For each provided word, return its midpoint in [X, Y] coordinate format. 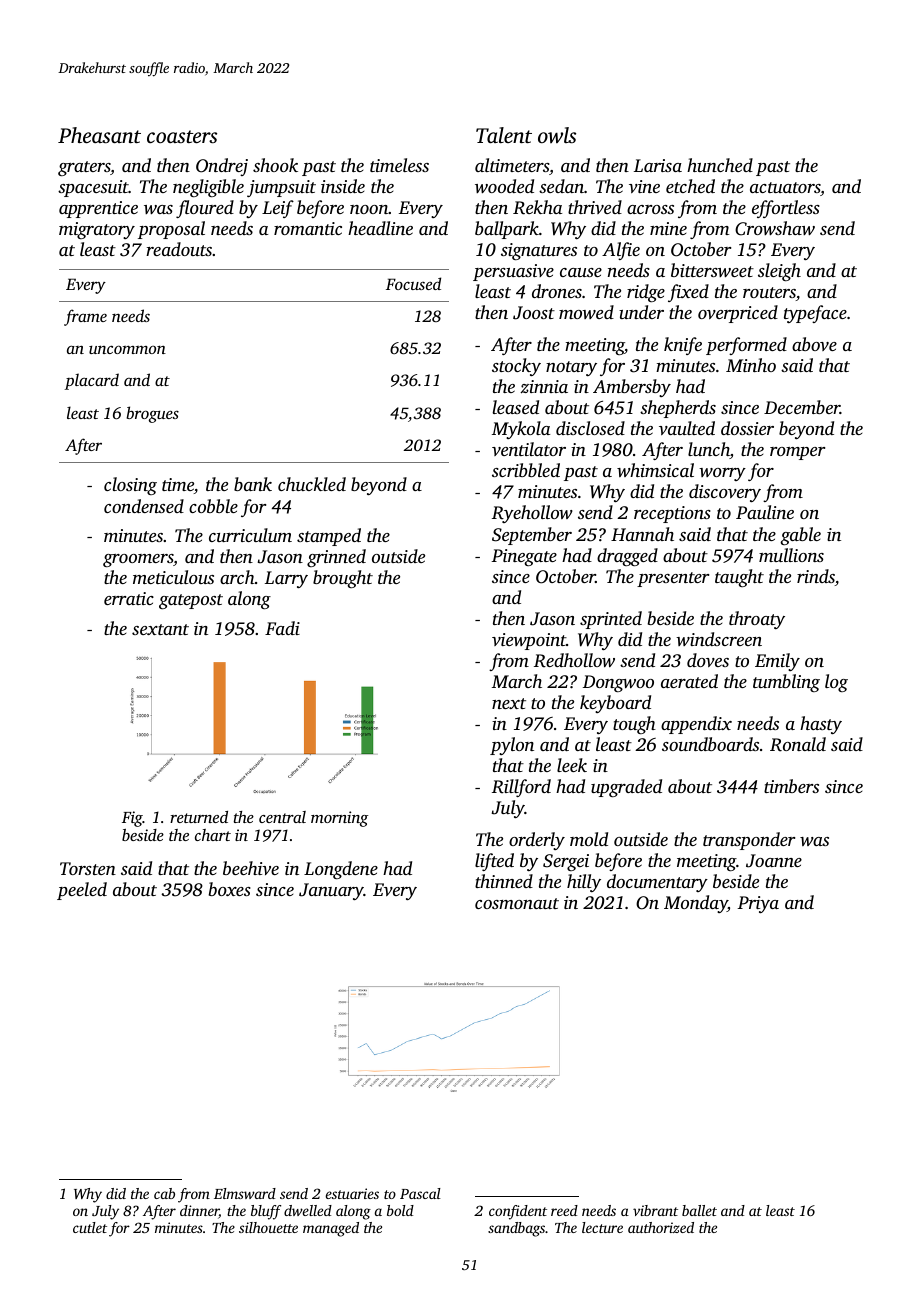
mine [668, 228]
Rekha [537, 207]
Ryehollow [532, 514]
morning [339, 819]
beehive [251, 868]
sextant [160, 629]
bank [253, 484]
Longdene [341, 870]
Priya [758, 904]
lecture [602, 1227]
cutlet [90, 1227]
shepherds [678, 409]
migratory [97, 230]
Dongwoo [618, 683]
